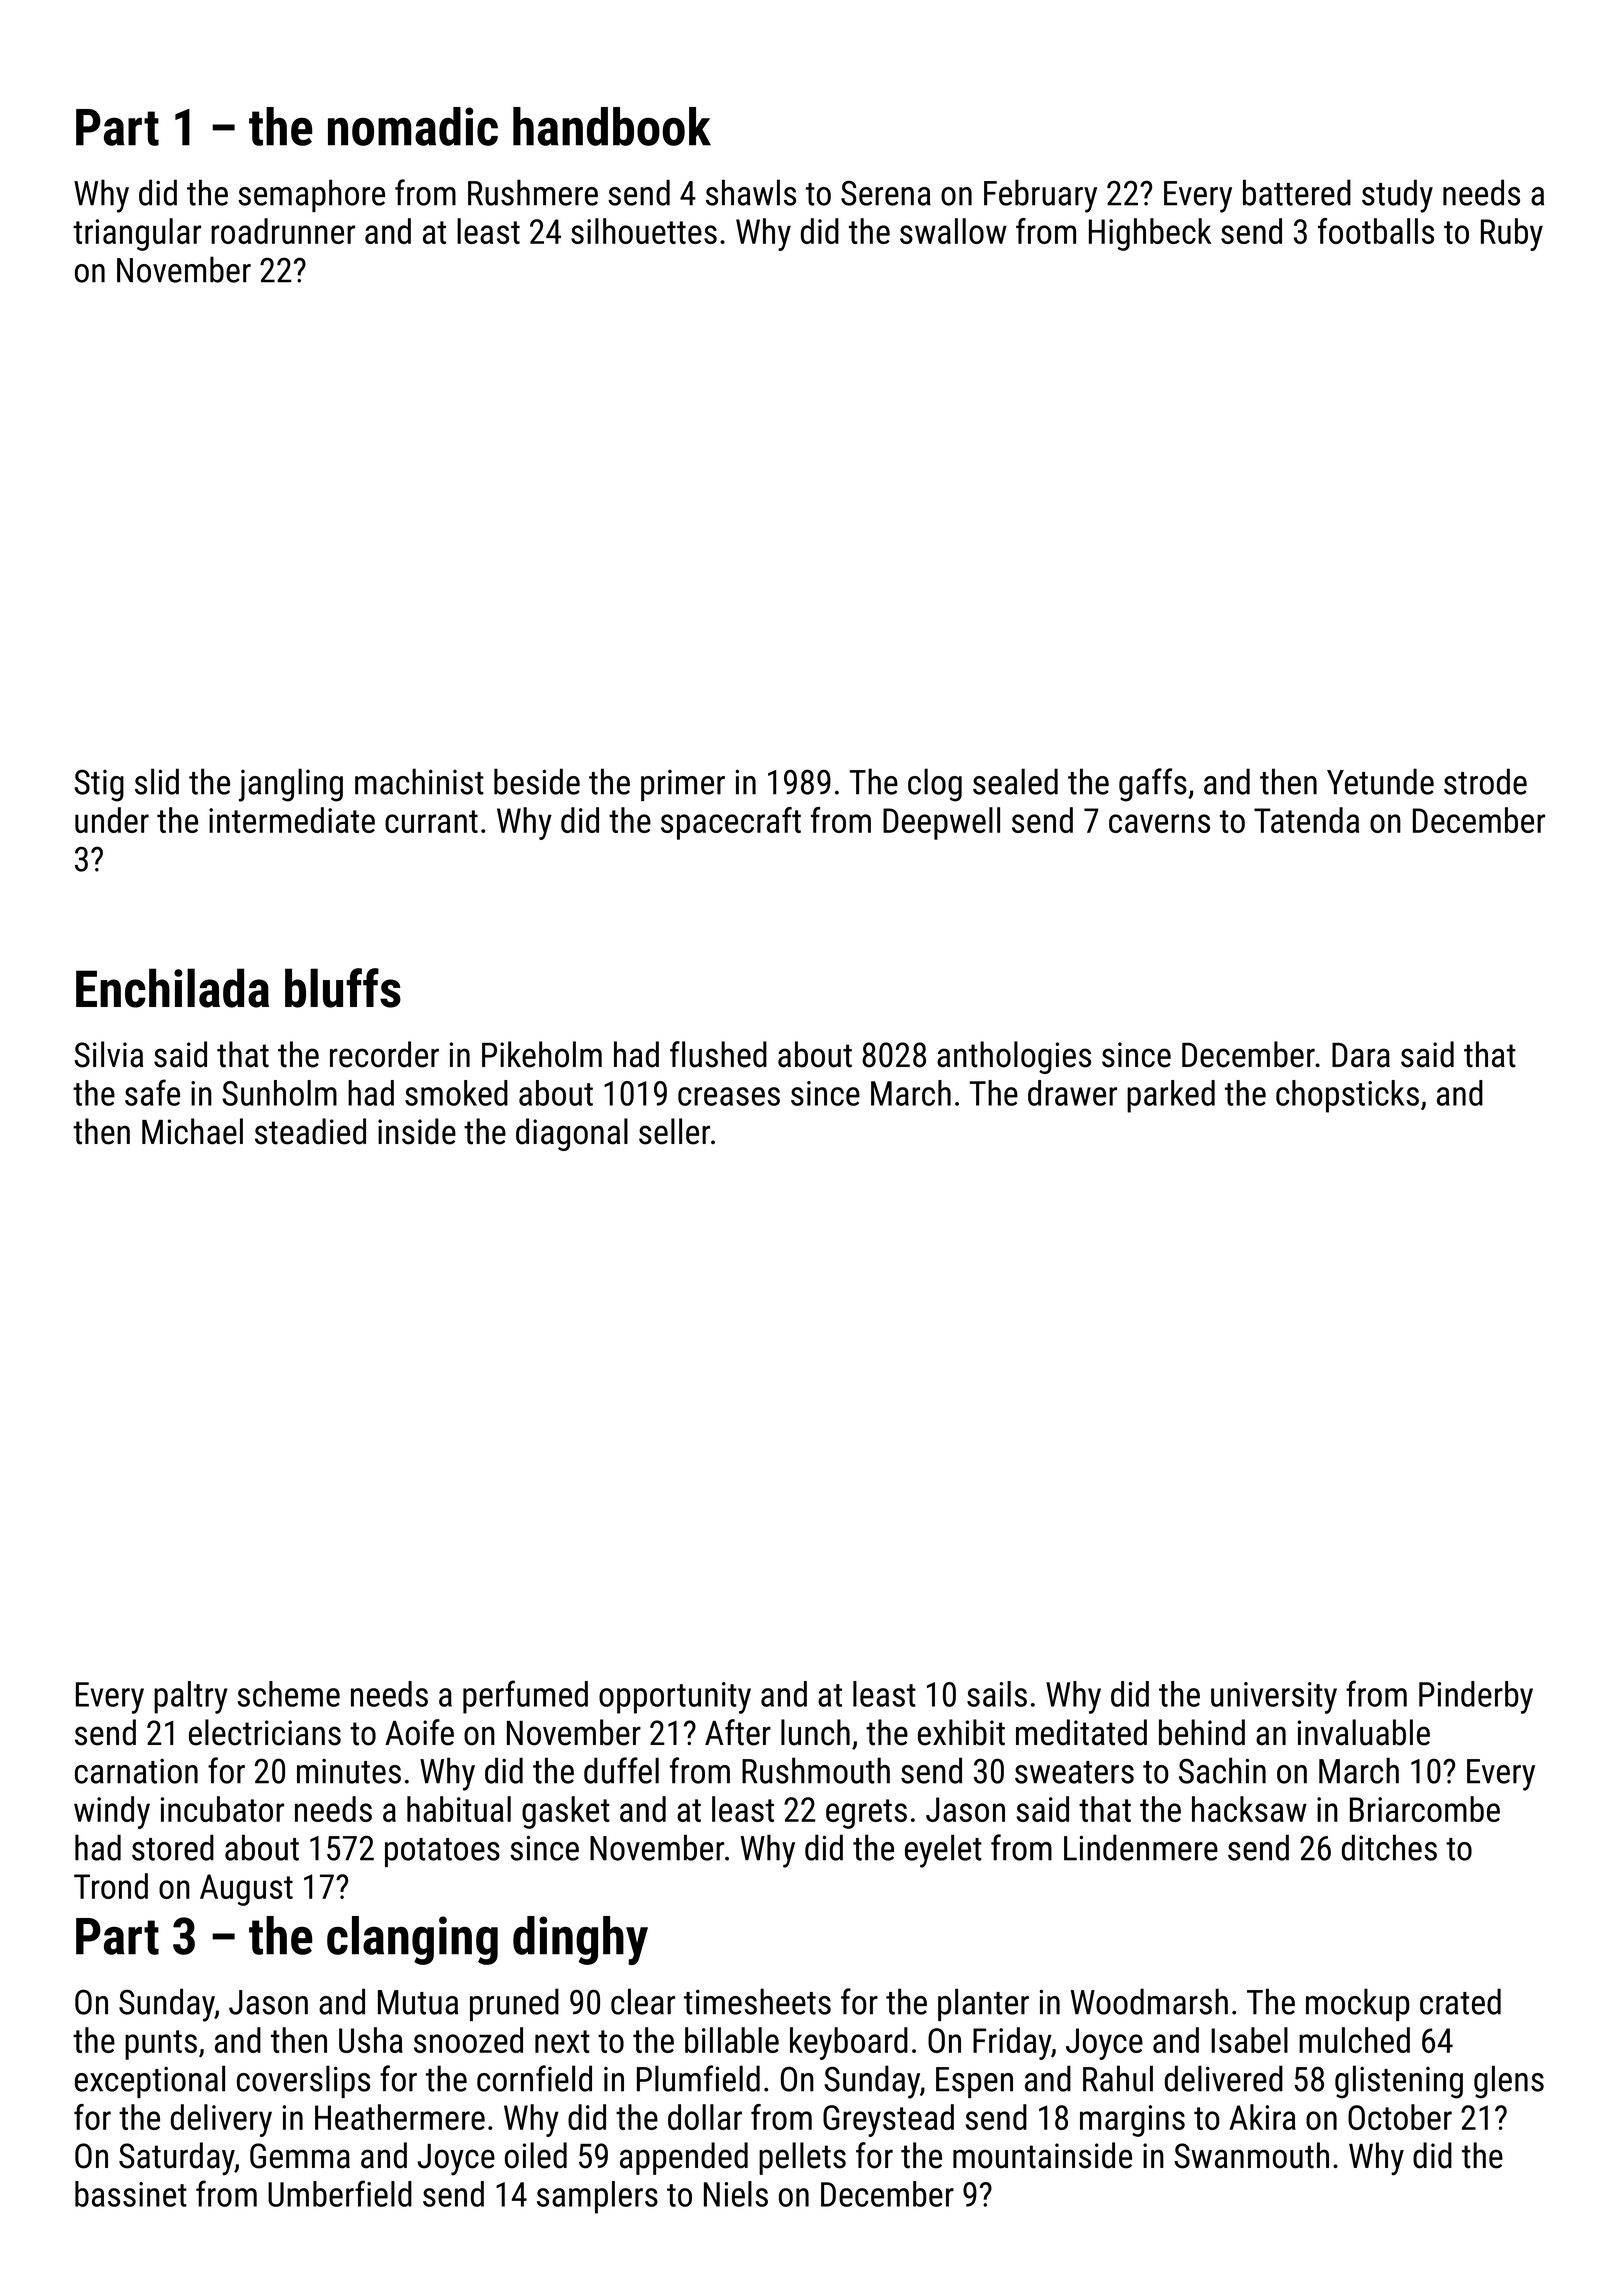  Describe the element at coordinates (643, 2001) in the screenshot. I see `clear` at that location.
